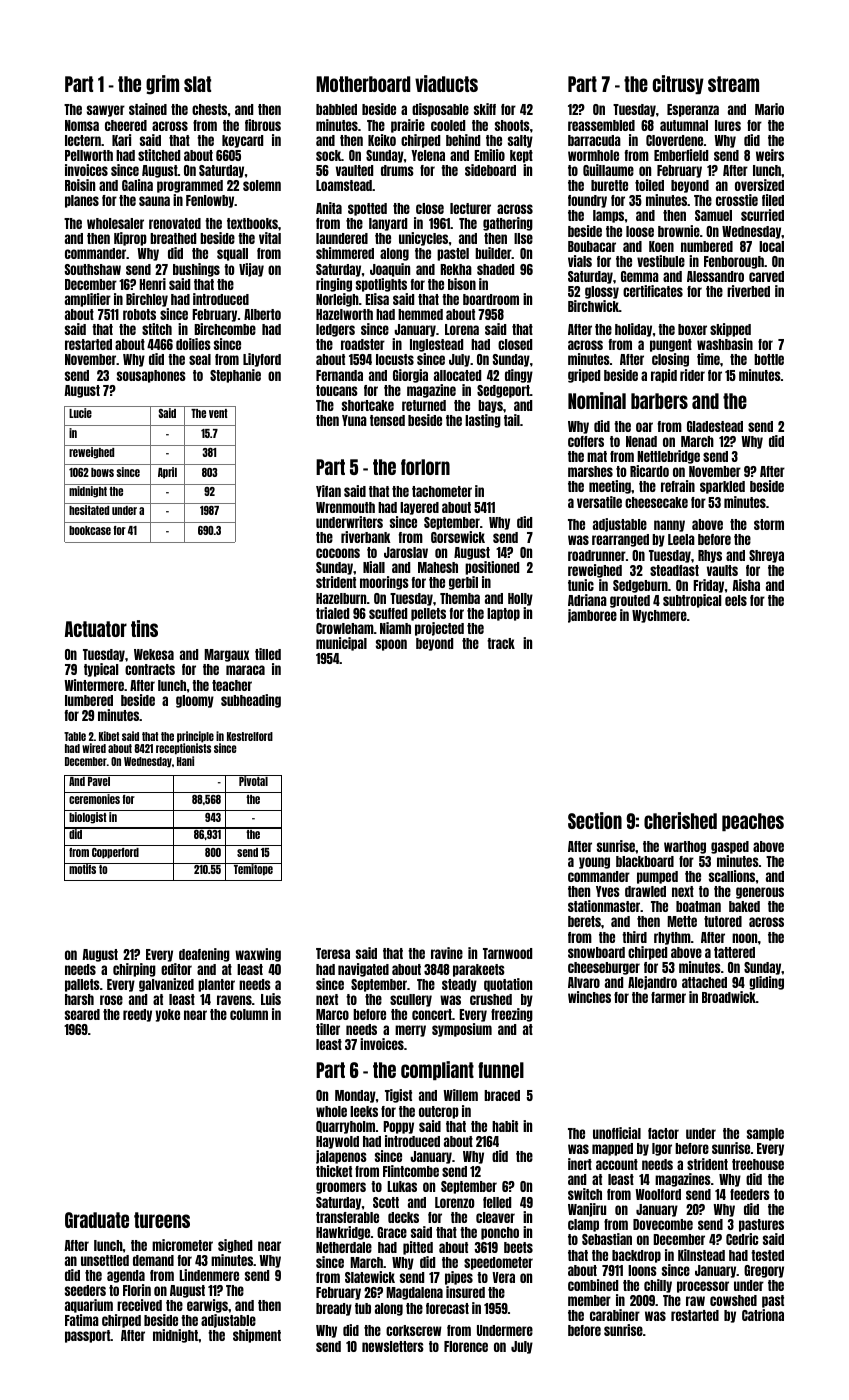 This image has height=1400, width=849. What do you see at coordinates (466, 1346) in the image?
I see `Florence` at bounding box center [466, 1346].
